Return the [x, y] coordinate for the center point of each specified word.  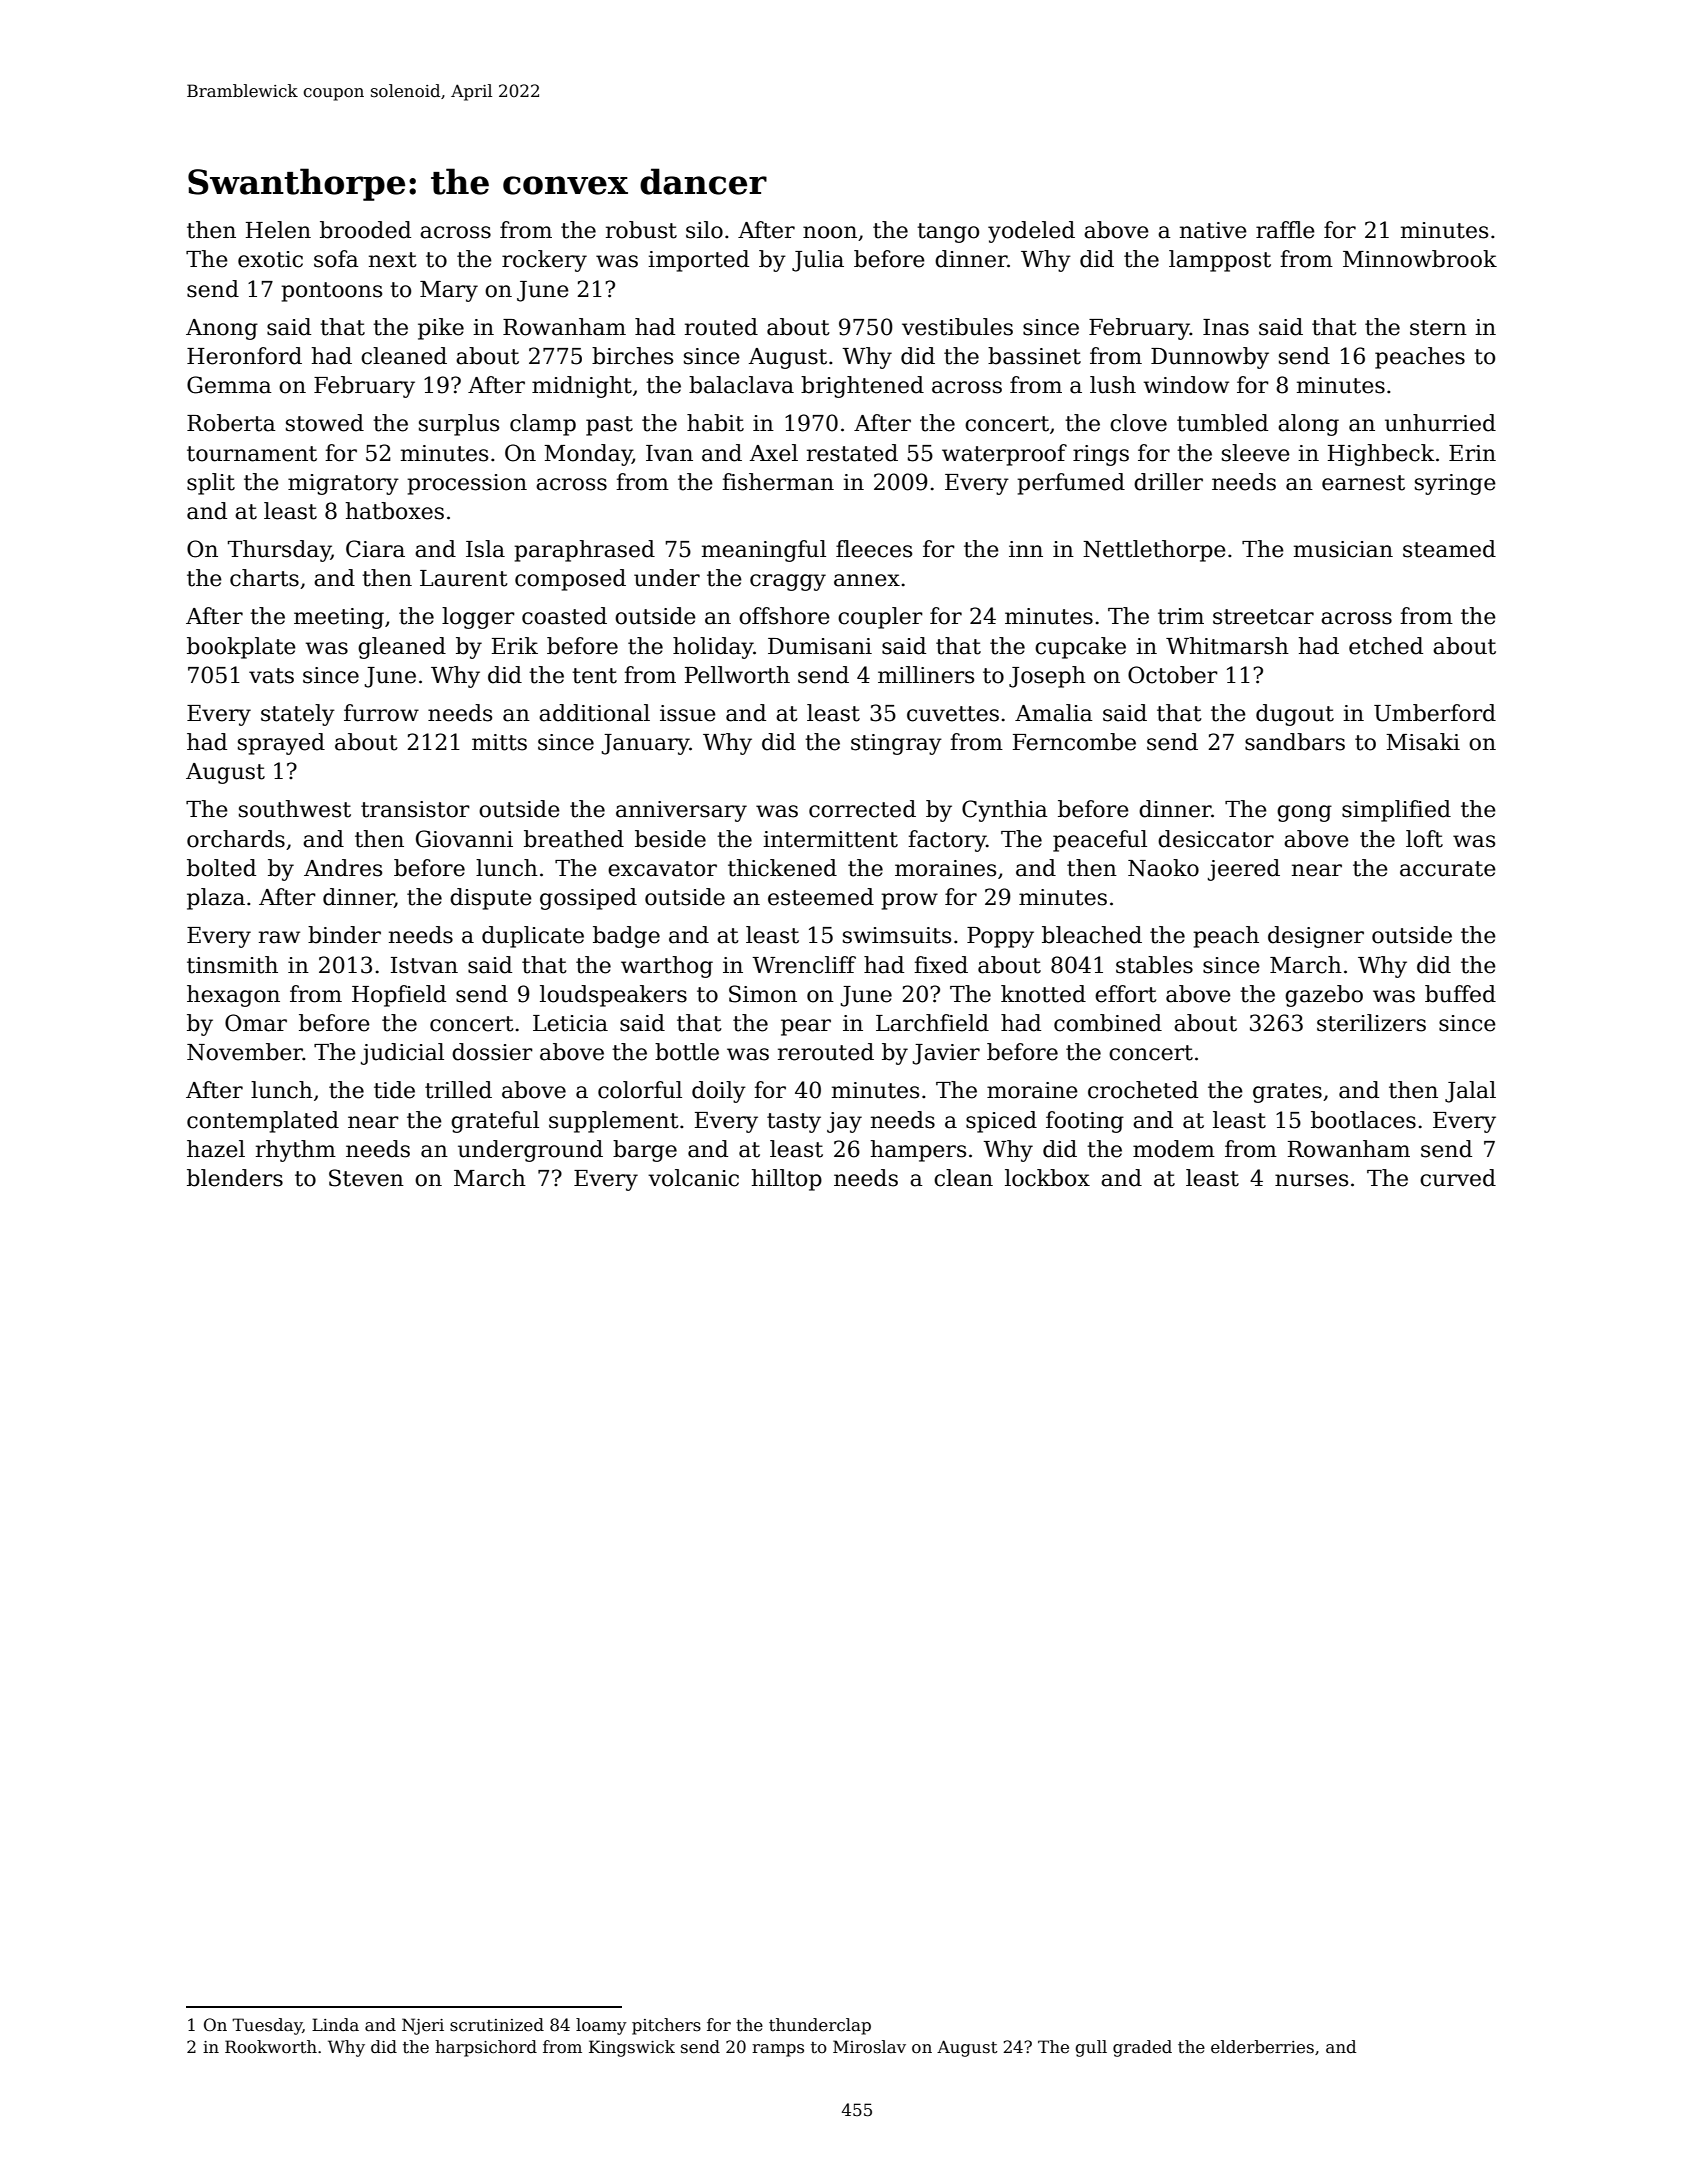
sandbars [1295, 742]
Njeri [423, 2026]
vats [271, 676]
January [645, 744]
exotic [270, 259]
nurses [1311, 1180]
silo [704, 230]
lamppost [1220, 261]
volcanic [693, 1178]
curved [1458, 1178]
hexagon [233, 996]
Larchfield [932, 1023]
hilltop [787, 1180]
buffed [1460, 994]
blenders [235, 1178]
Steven [366, 1178]
